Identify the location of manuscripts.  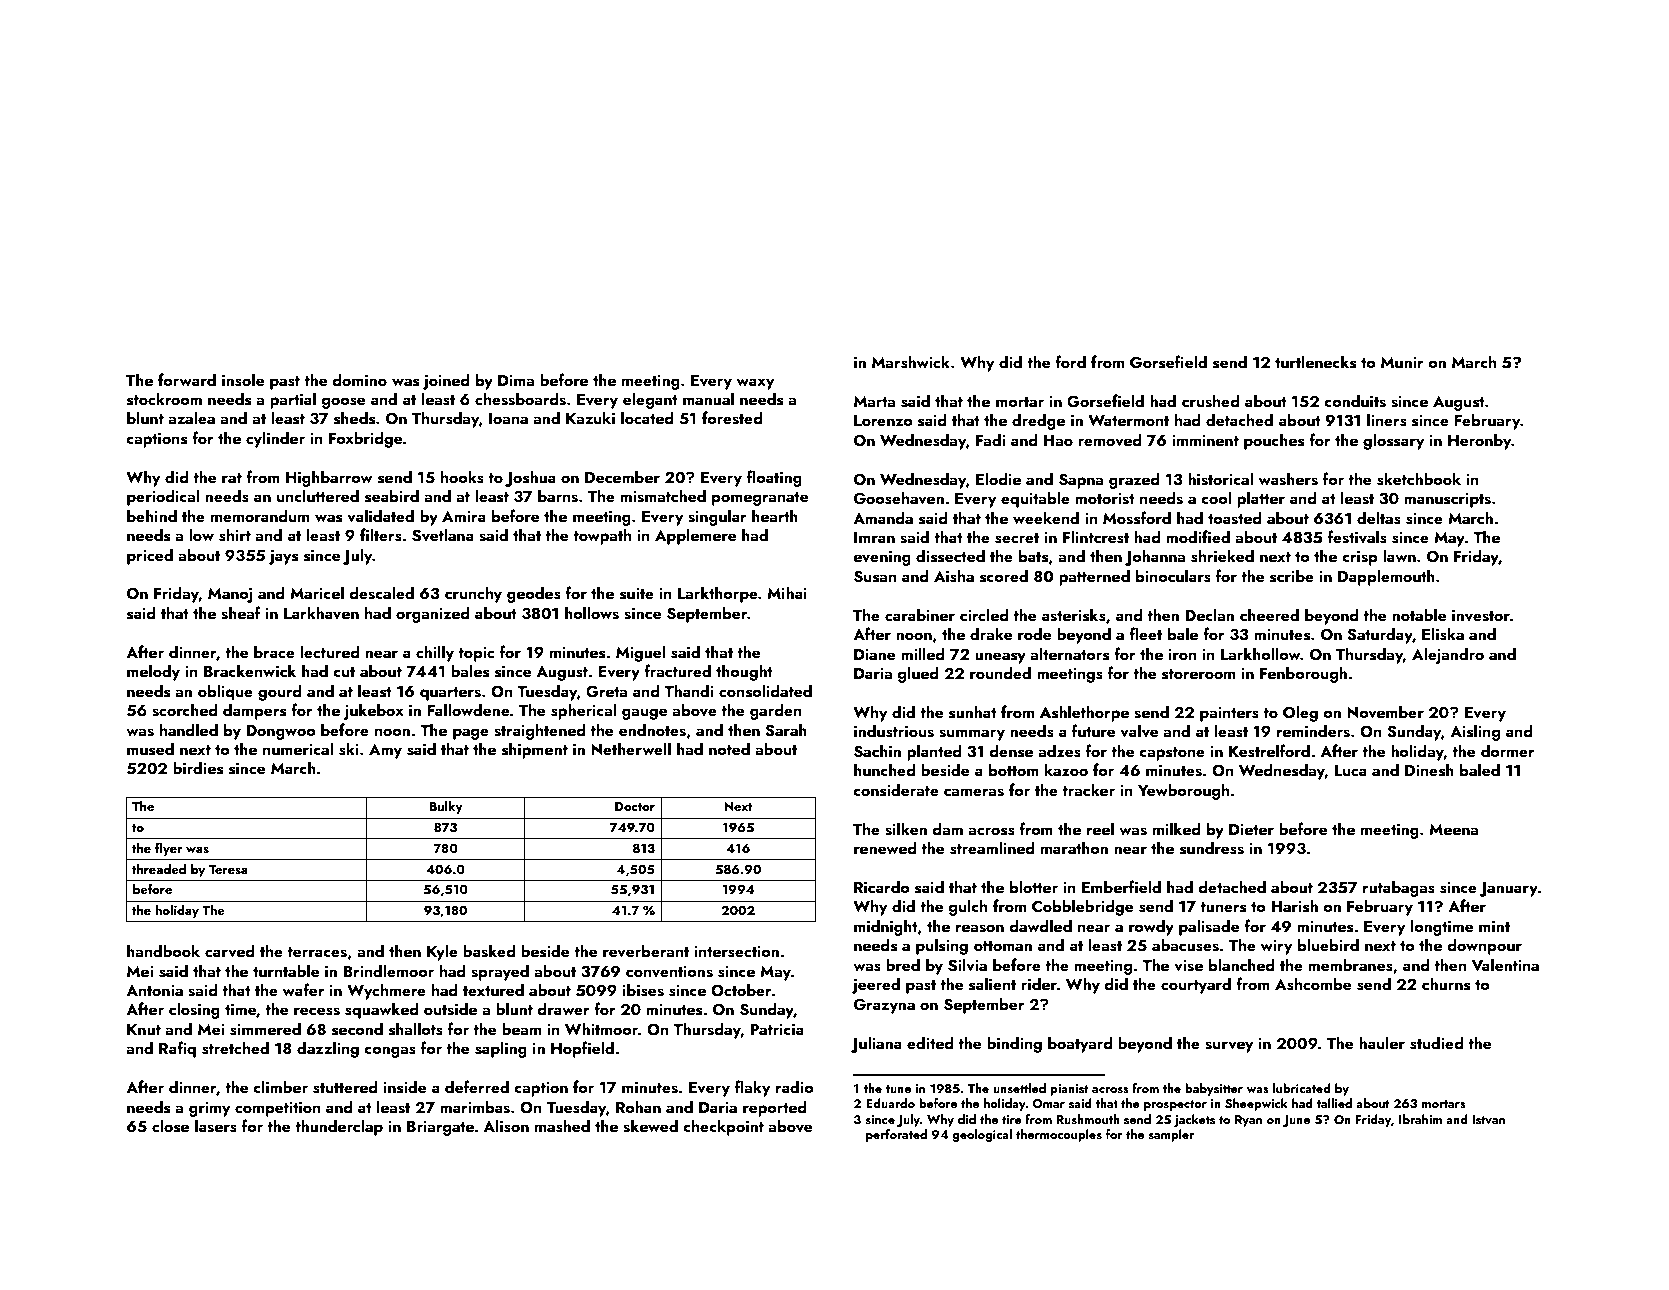
(1447, 500).
